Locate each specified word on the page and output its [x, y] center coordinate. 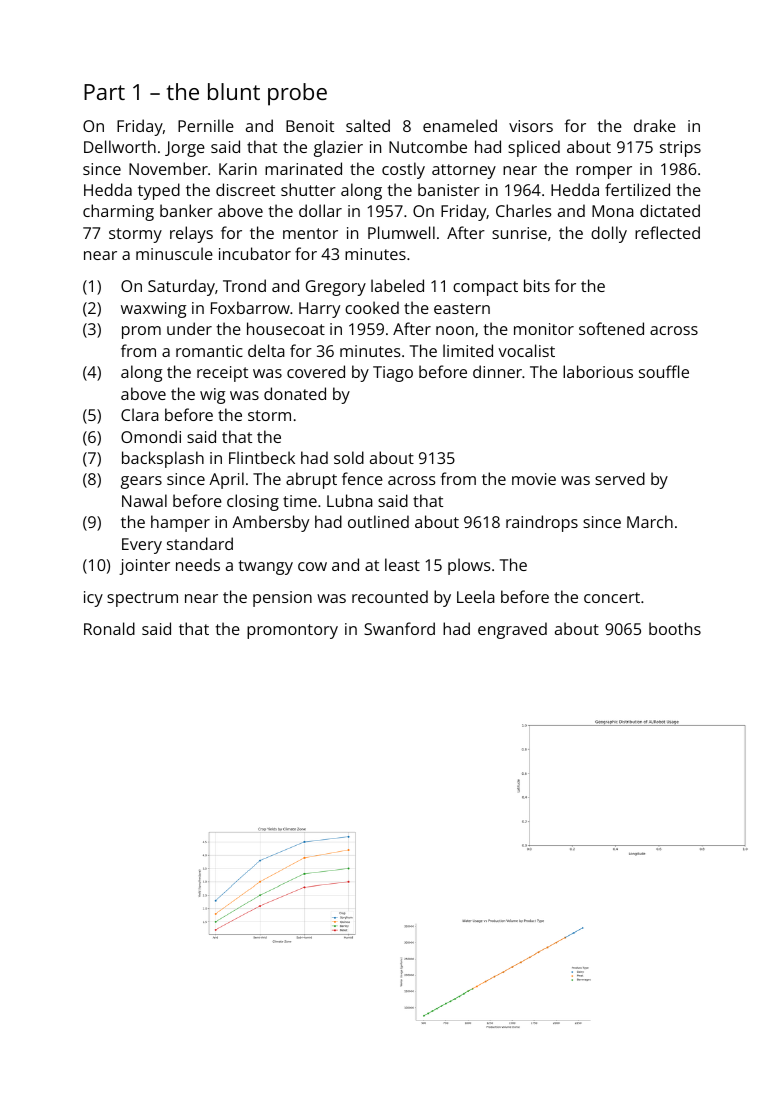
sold [349, 457]
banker [186, 210]
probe [297, 94]
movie [534, 479]
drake [655, 125]
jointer [144, 567]
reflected [667, 232]
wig [212, 396]
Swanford [399, 628]
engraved [512, 630]
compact [485, 288]
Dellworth [120, 146]
